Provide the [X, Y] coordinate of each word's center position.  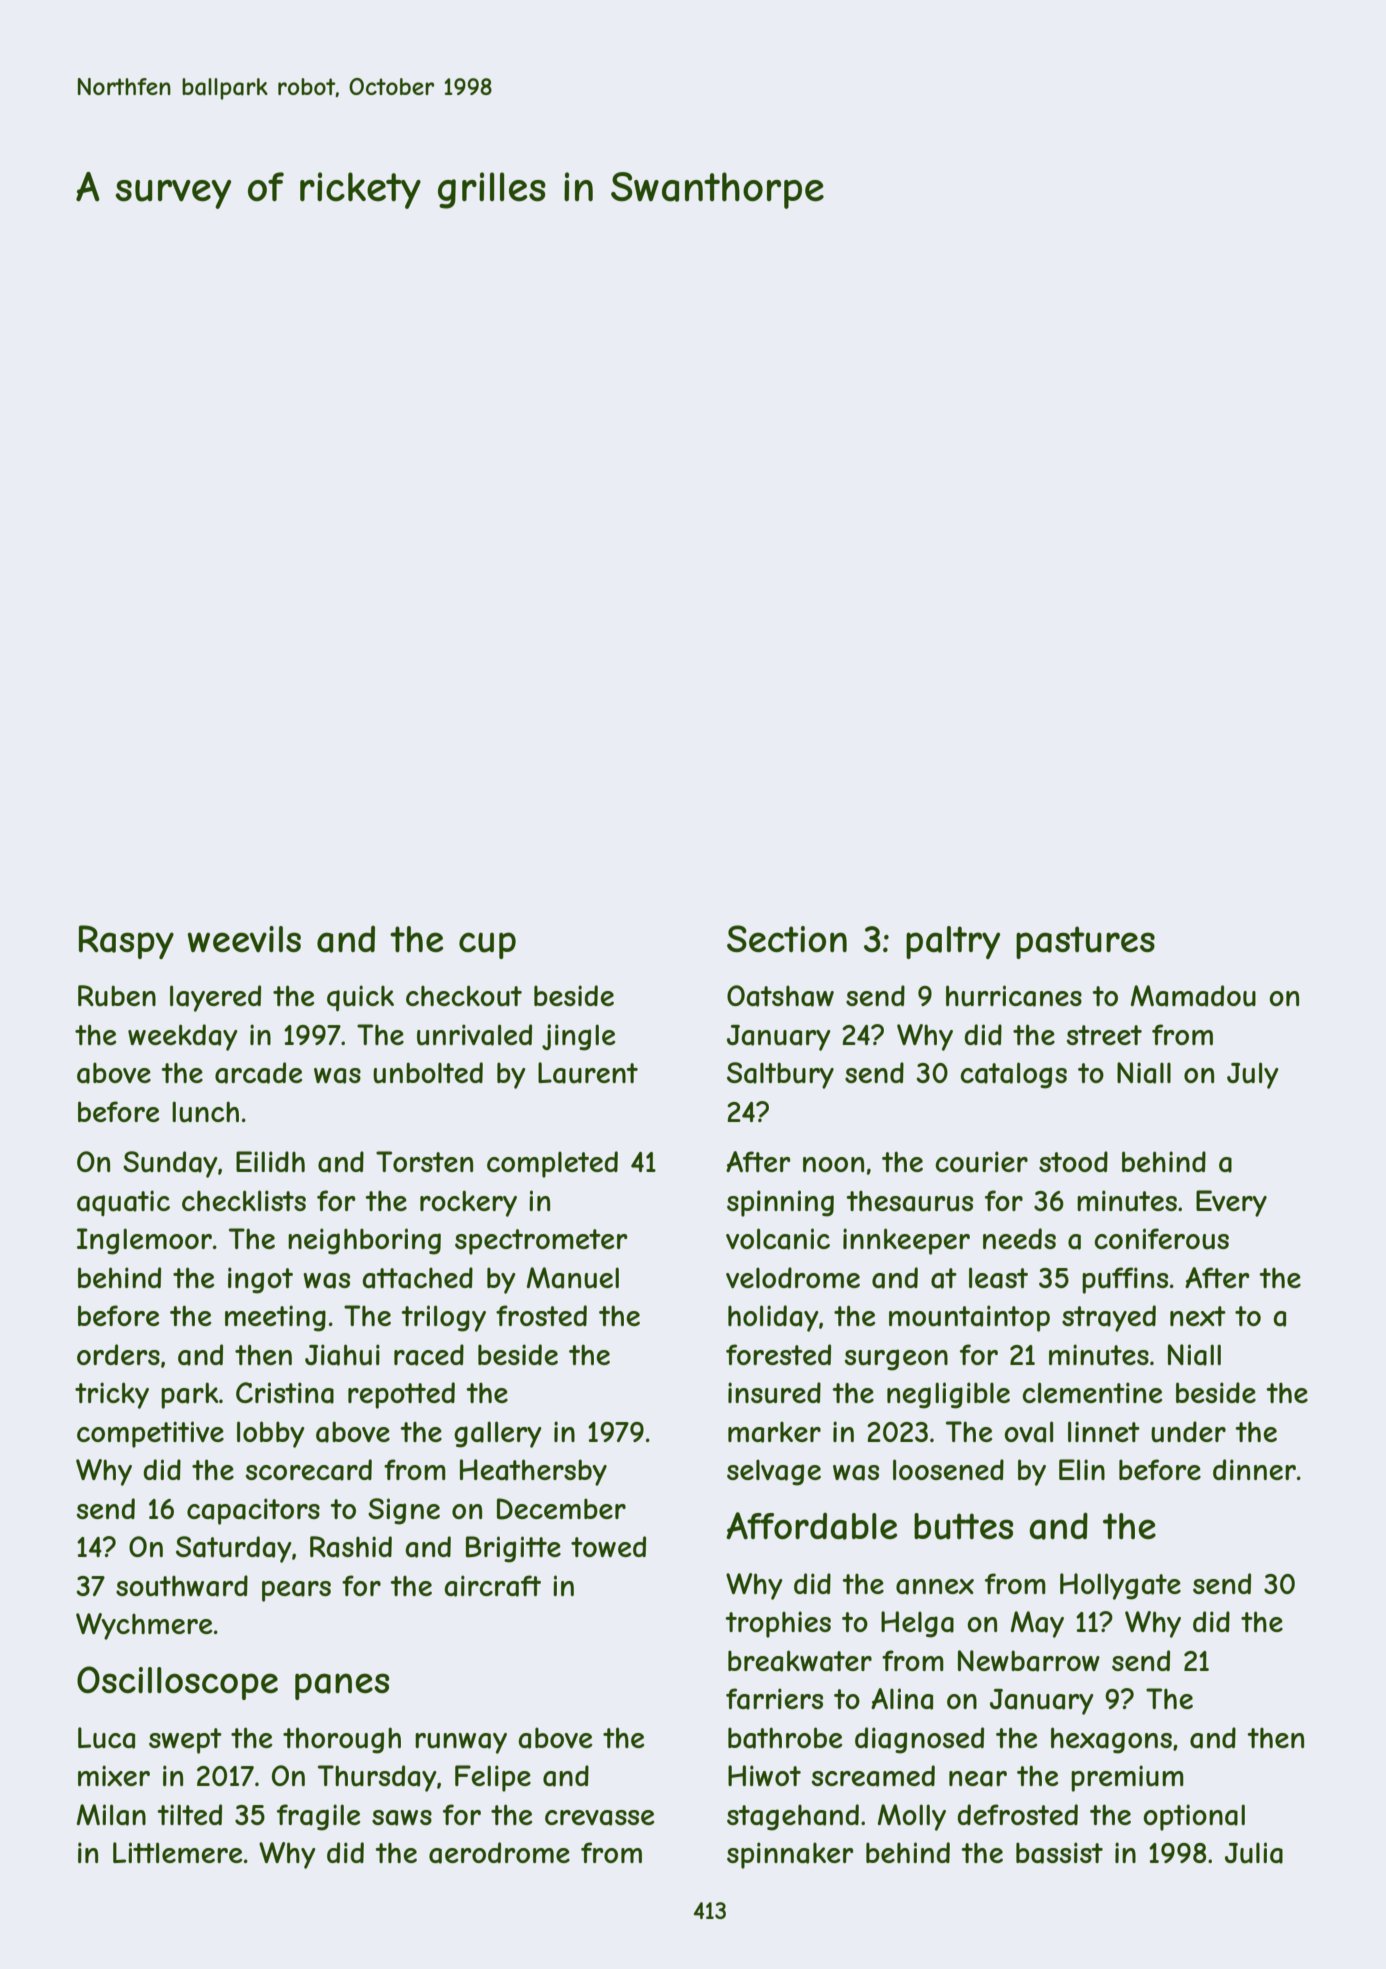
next [1198, 1316]
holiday [773, 1318]
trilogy [443, 1318]
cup [487, 945]
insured [774, 1393]
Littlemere [177, 1852]
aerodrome [499, 1853]
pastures [1085, 942]
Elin [1082, 1469]
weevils [244, 939]
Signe [404, 1511]
